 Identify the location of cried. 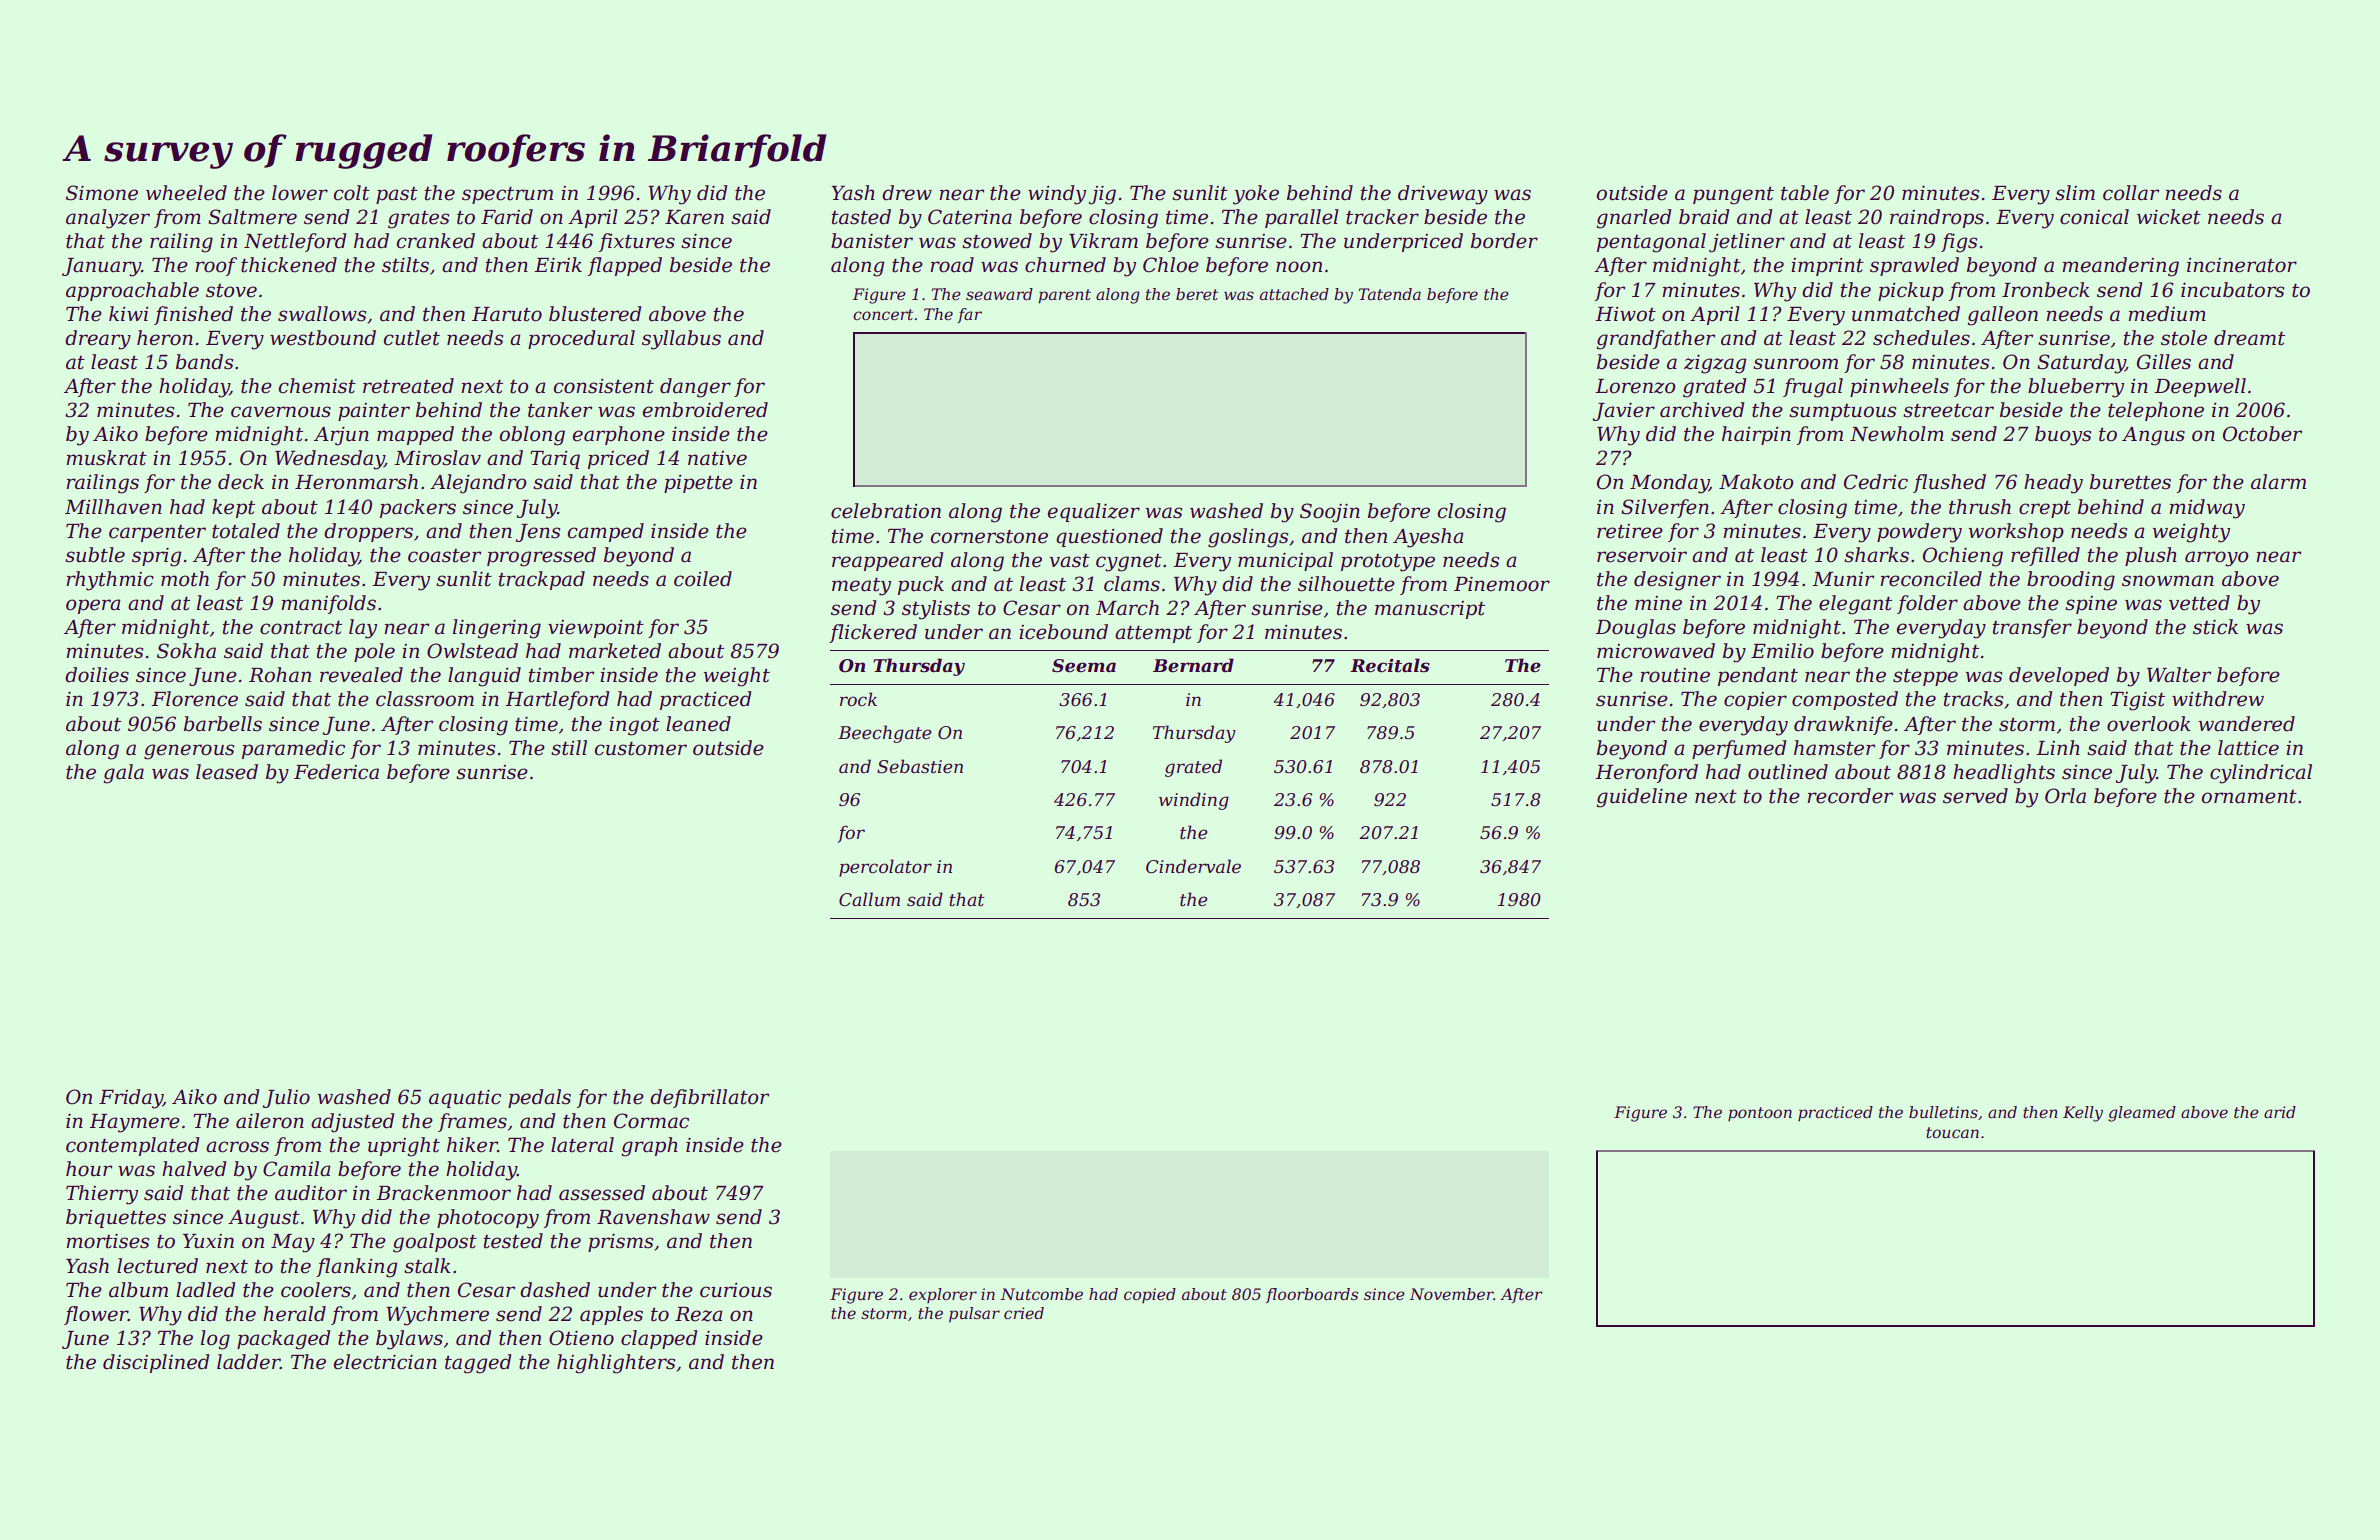
(1024, 1313).
